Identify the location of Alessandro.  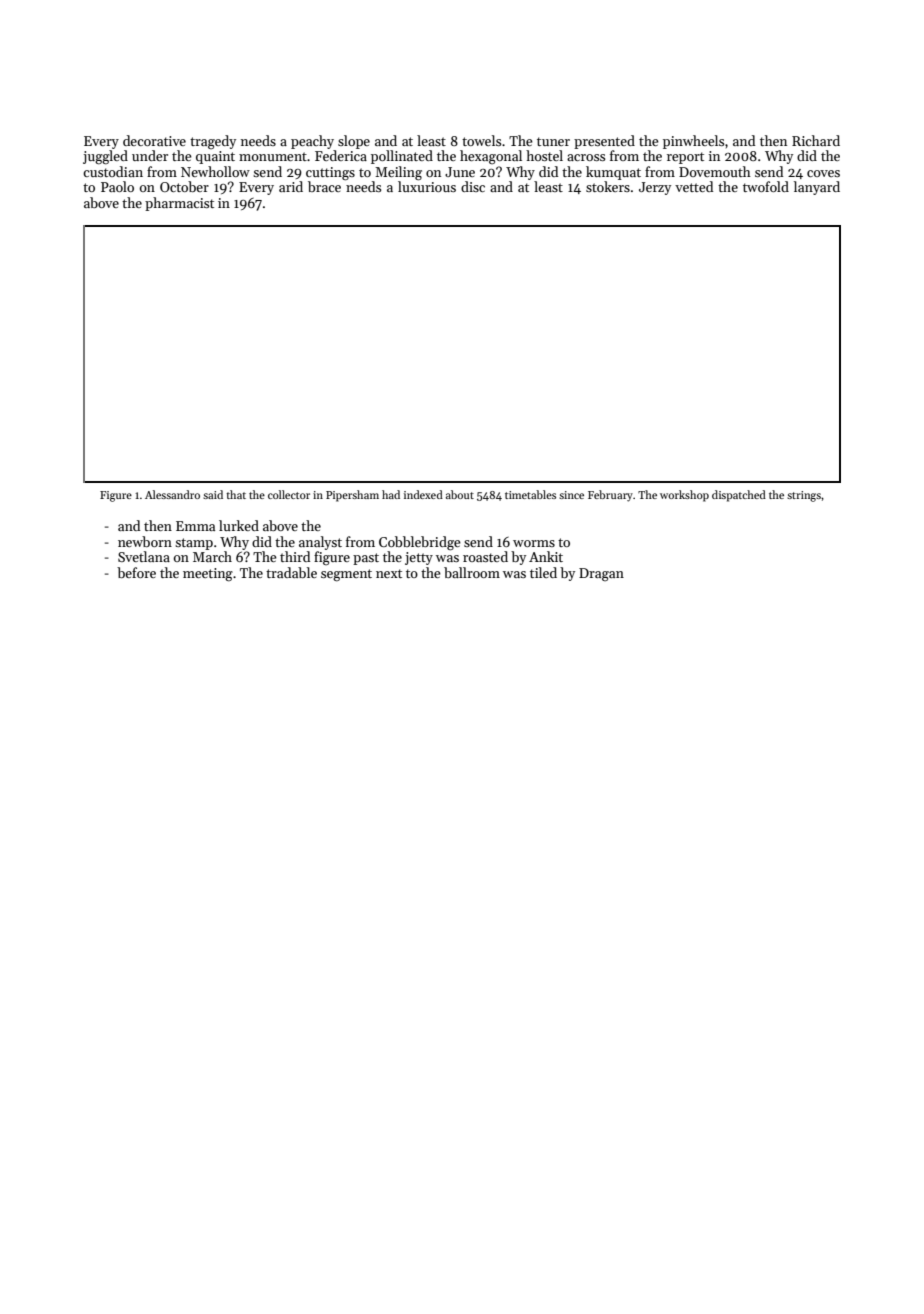
(172, 494).
